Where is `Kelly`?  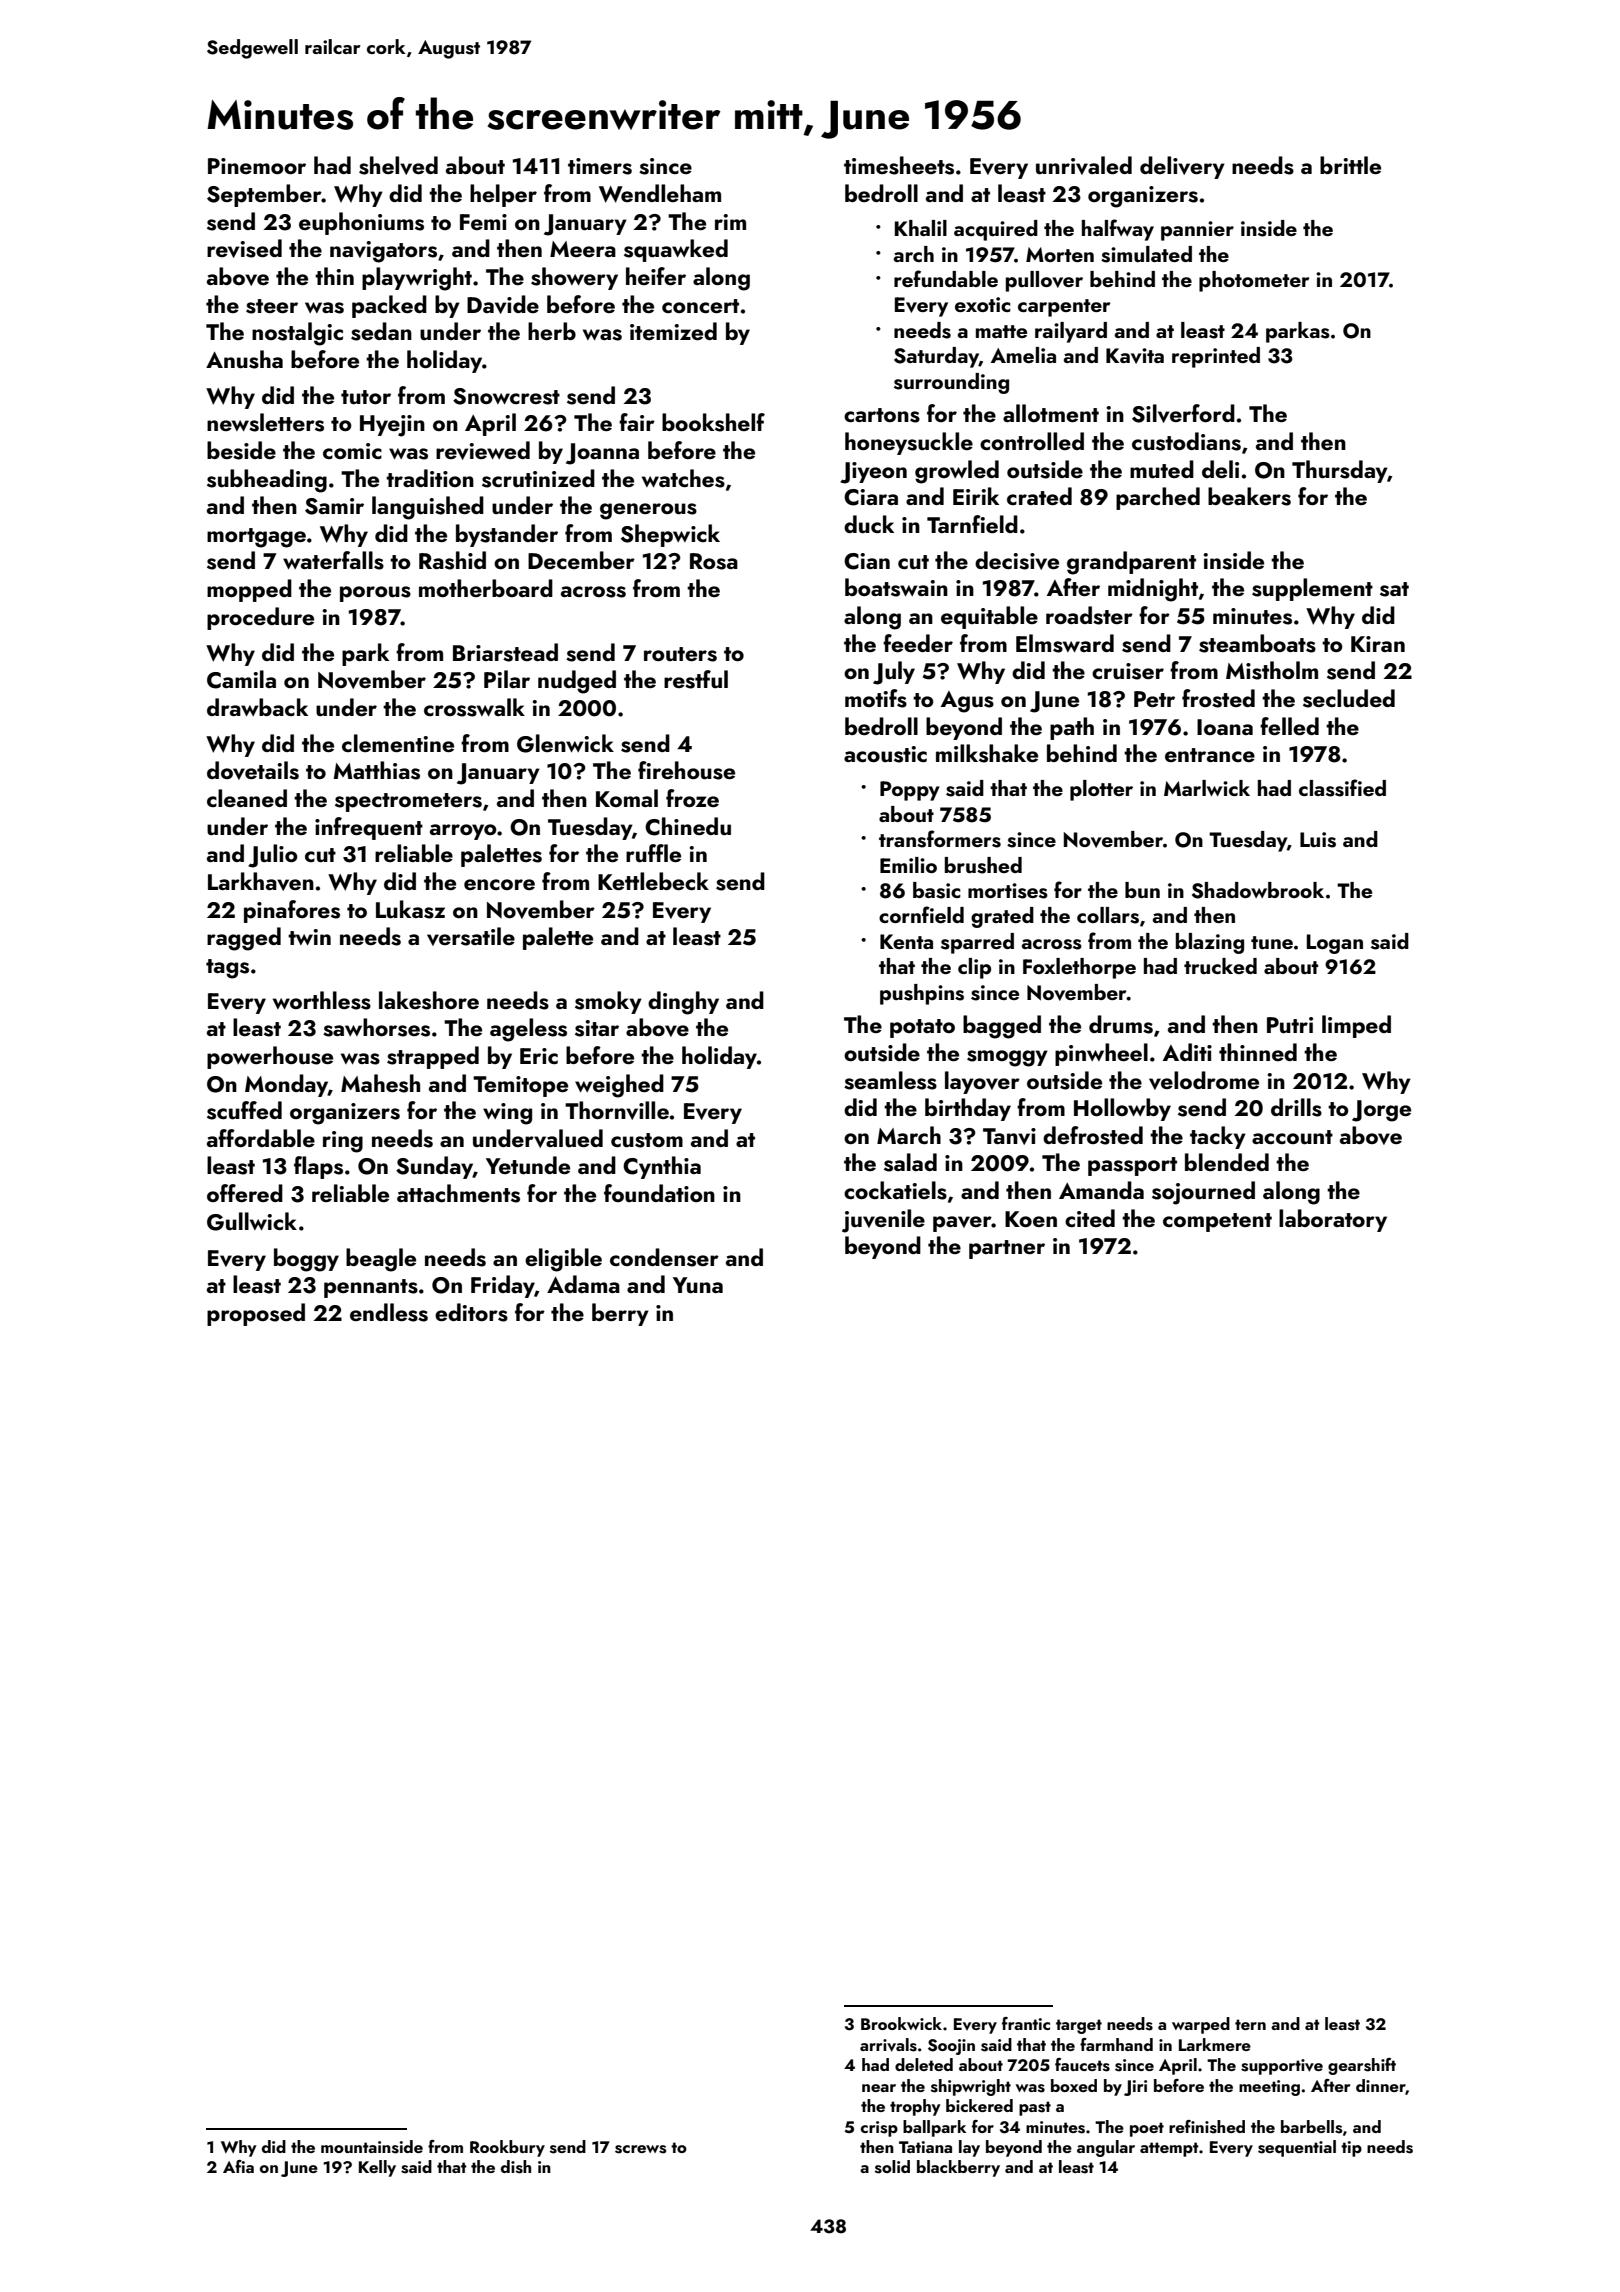
Kelly is located at coordinates (377, 2168).
